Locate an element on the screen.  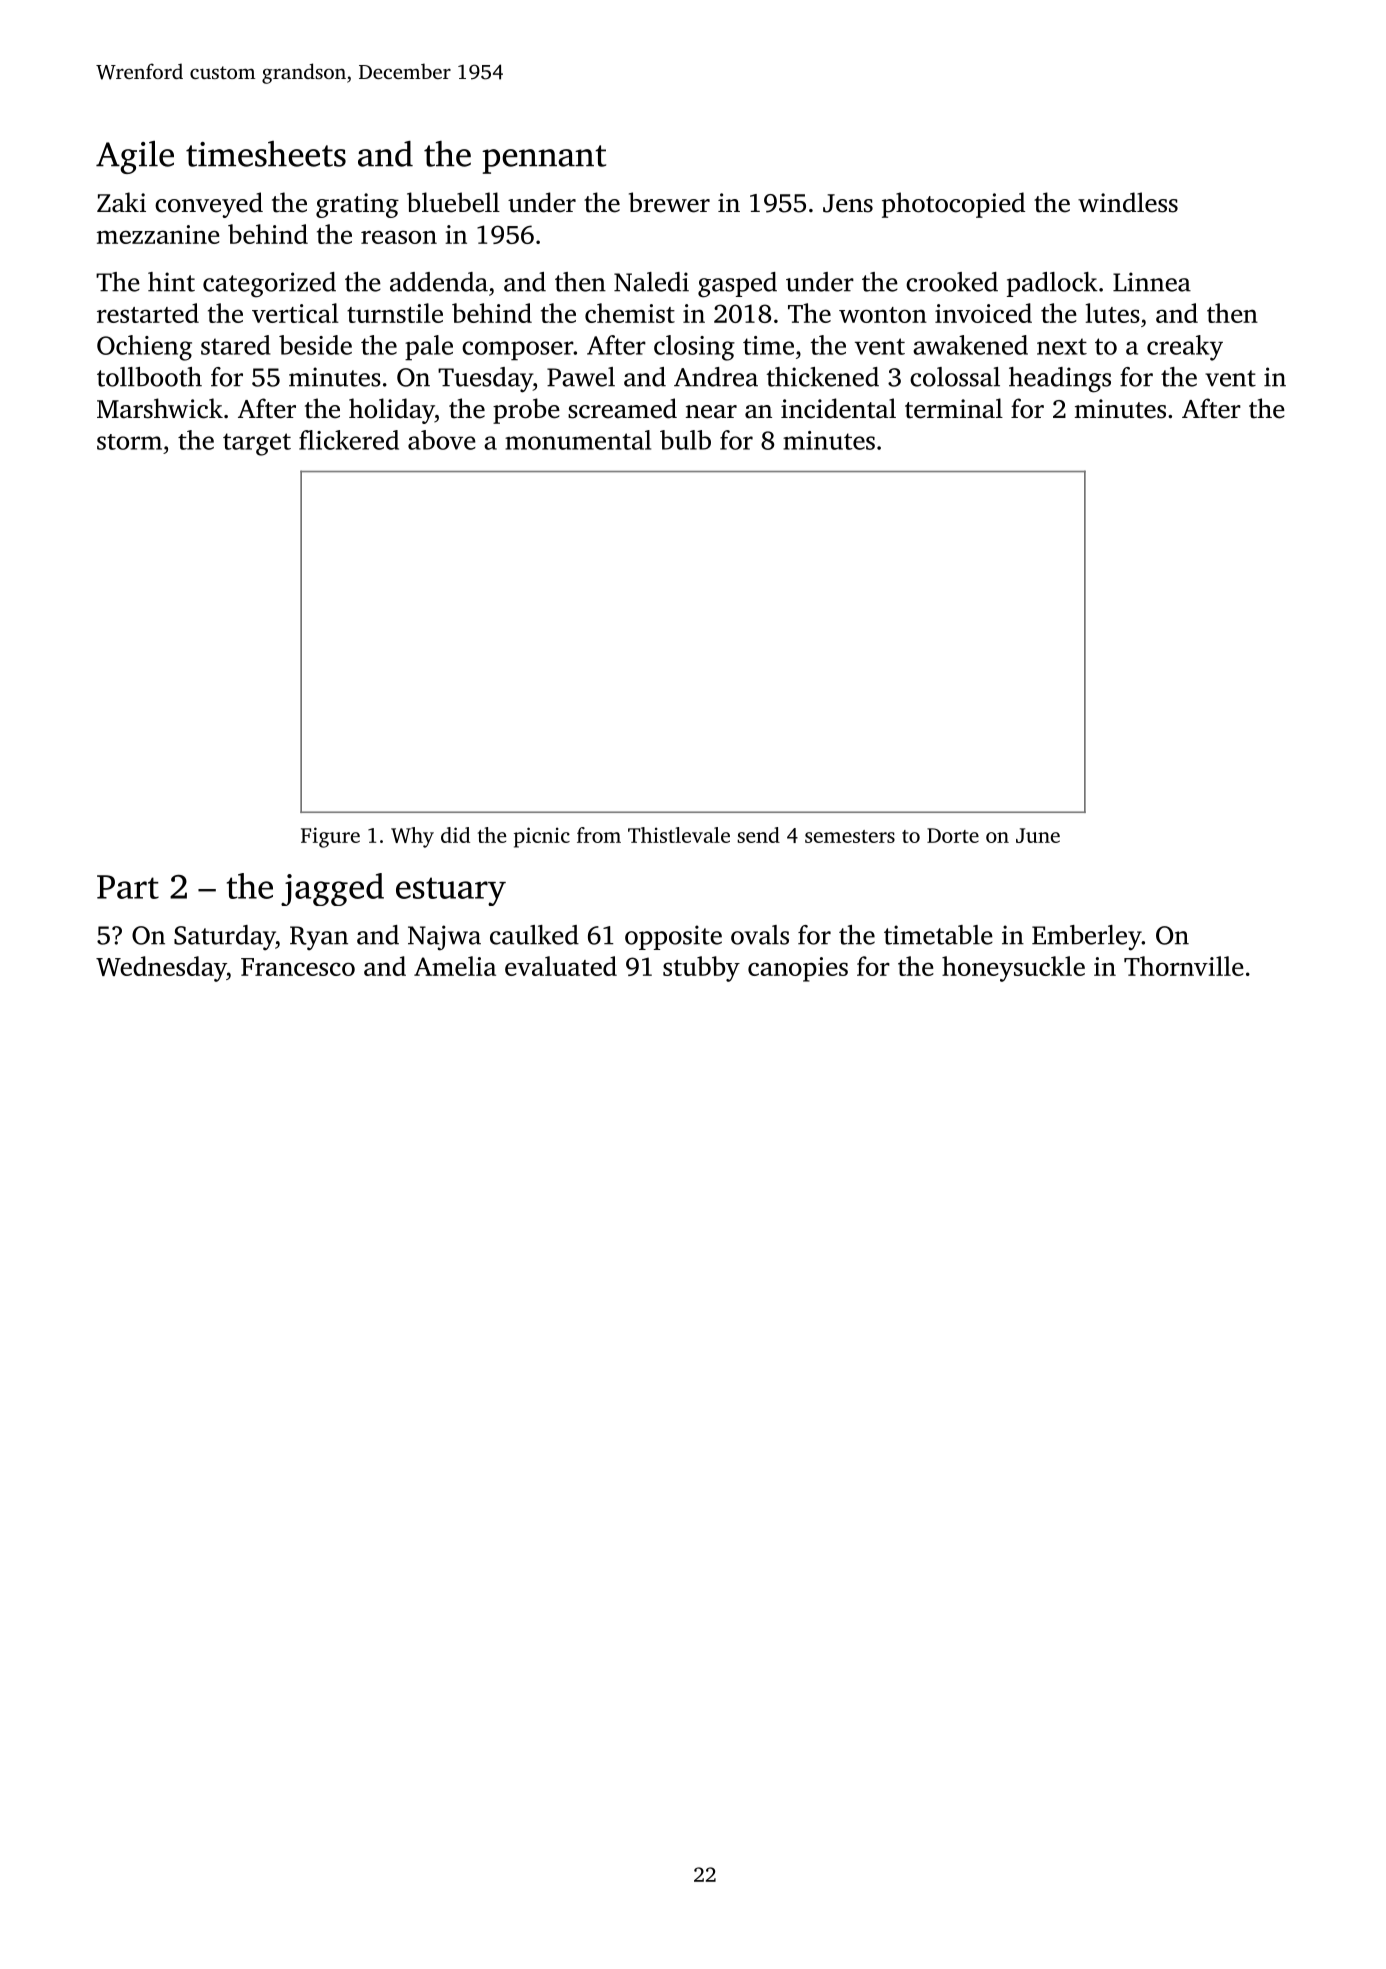
tollbooth is located at coordinates (149, 377).
